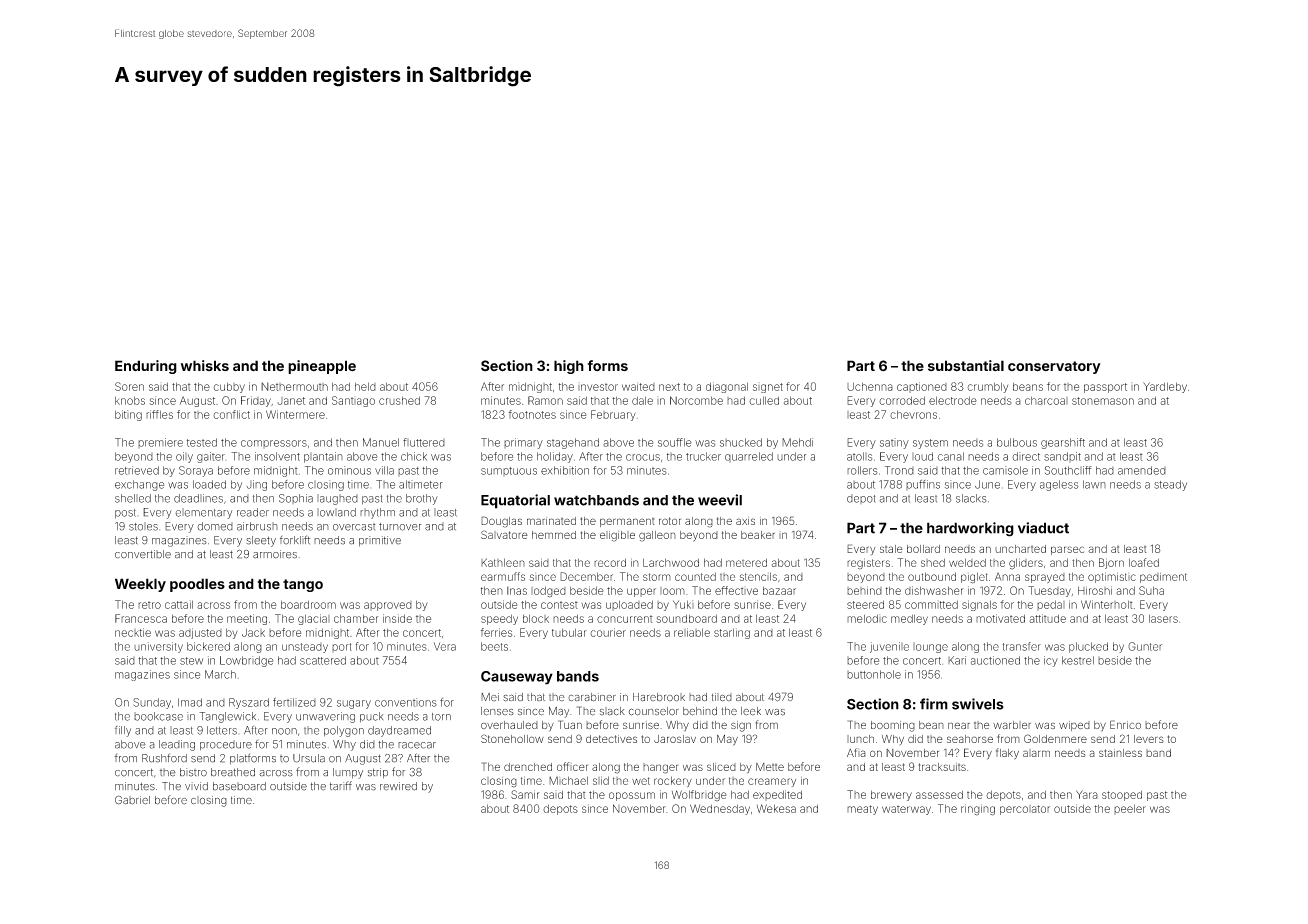 The width and height of the screenshot is (1308, 924). I want to click on armoires, so click(275, 554).
